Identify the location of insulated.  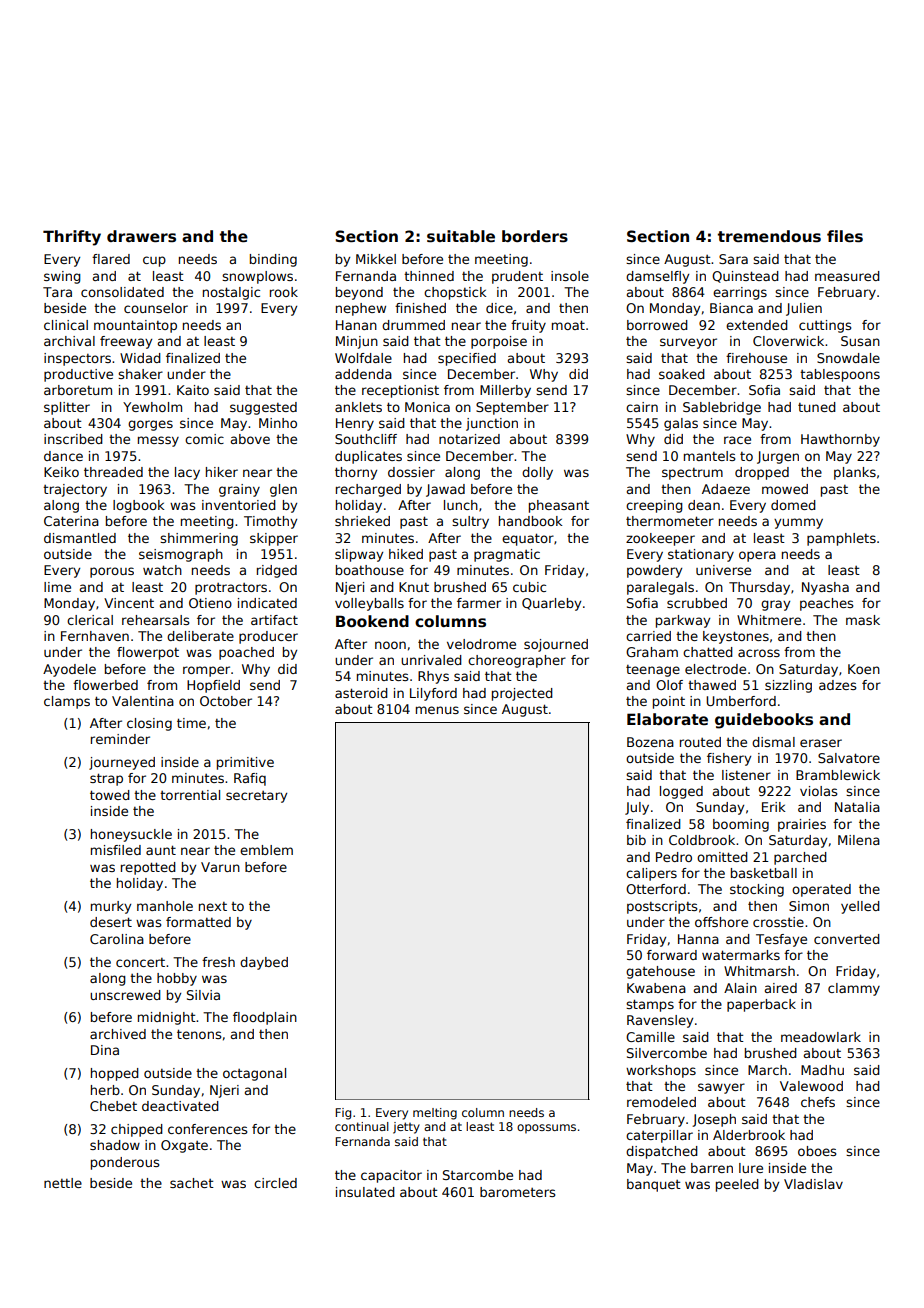
(365, 1192).
